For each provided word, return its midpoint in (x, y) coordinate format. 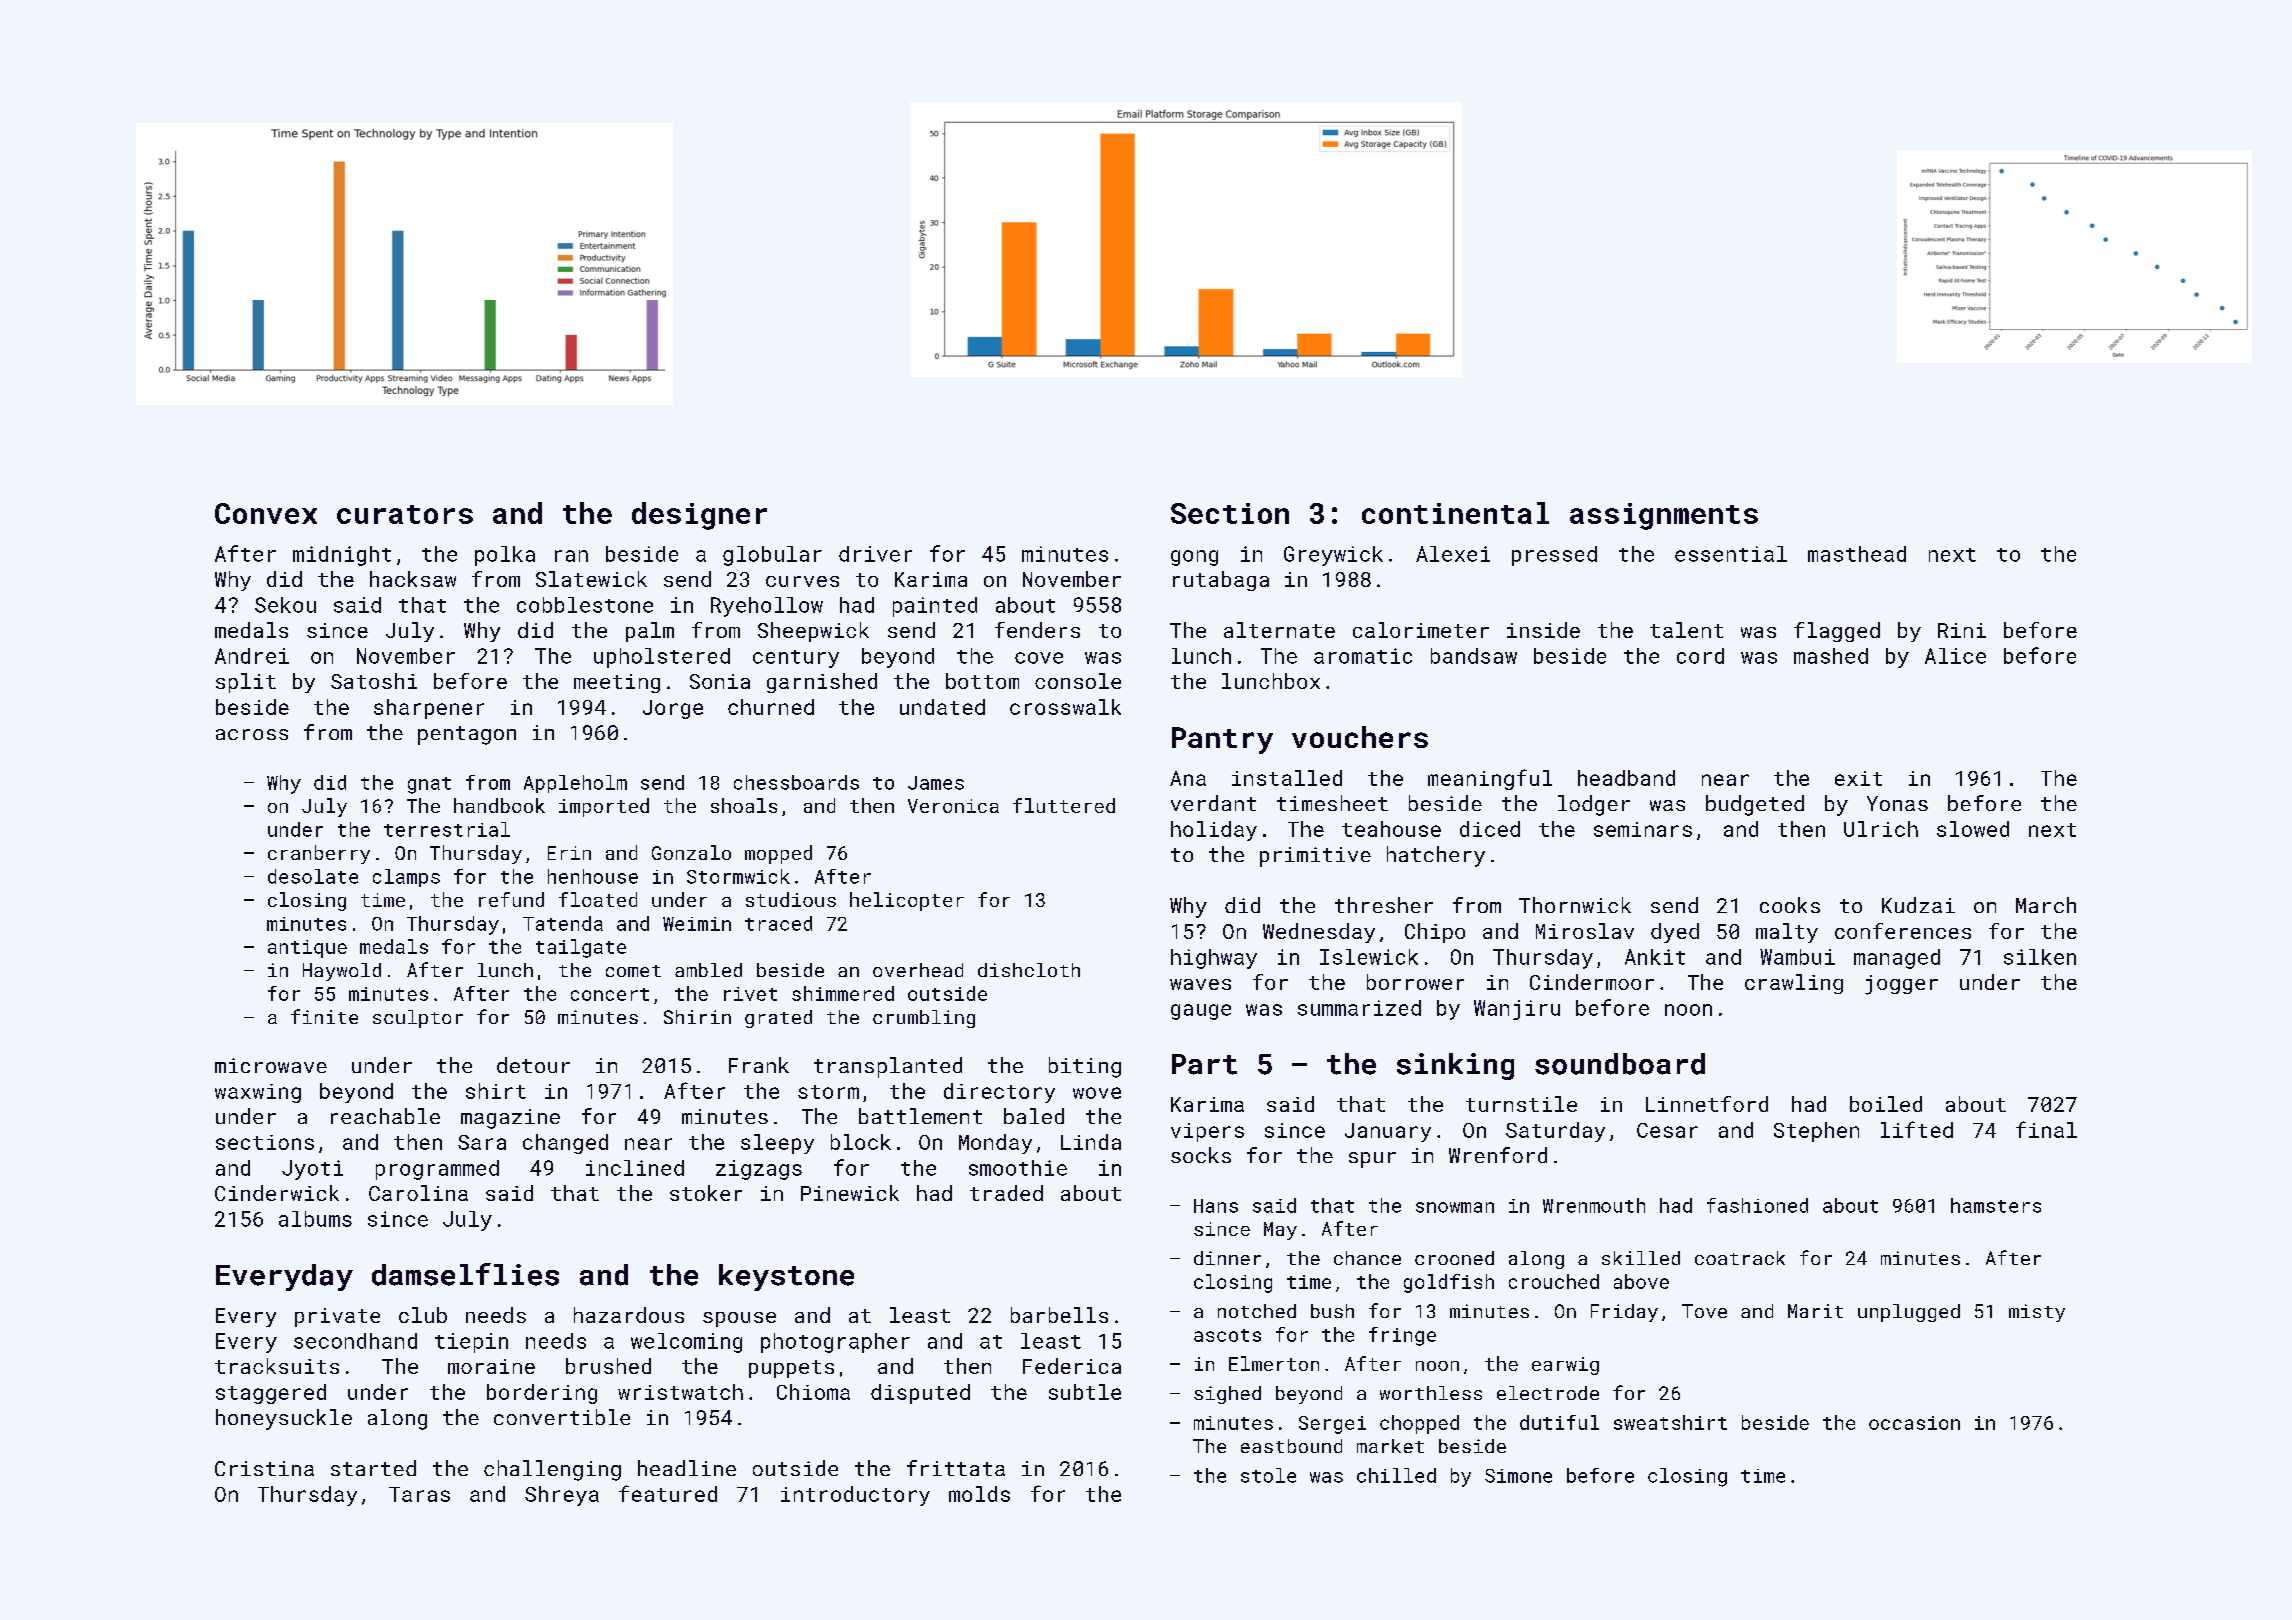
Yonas (1897, 803)
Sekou (285, 605)
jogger (1901, 985)
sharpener (429, 709)
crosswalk (1065, 707)
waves (1200, 984)
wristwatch (680, 1392)
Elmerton (1274, 1363)
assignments (1664, 516)
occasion (1914, 1423)
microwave (271, 1065)
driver (875, 554)
